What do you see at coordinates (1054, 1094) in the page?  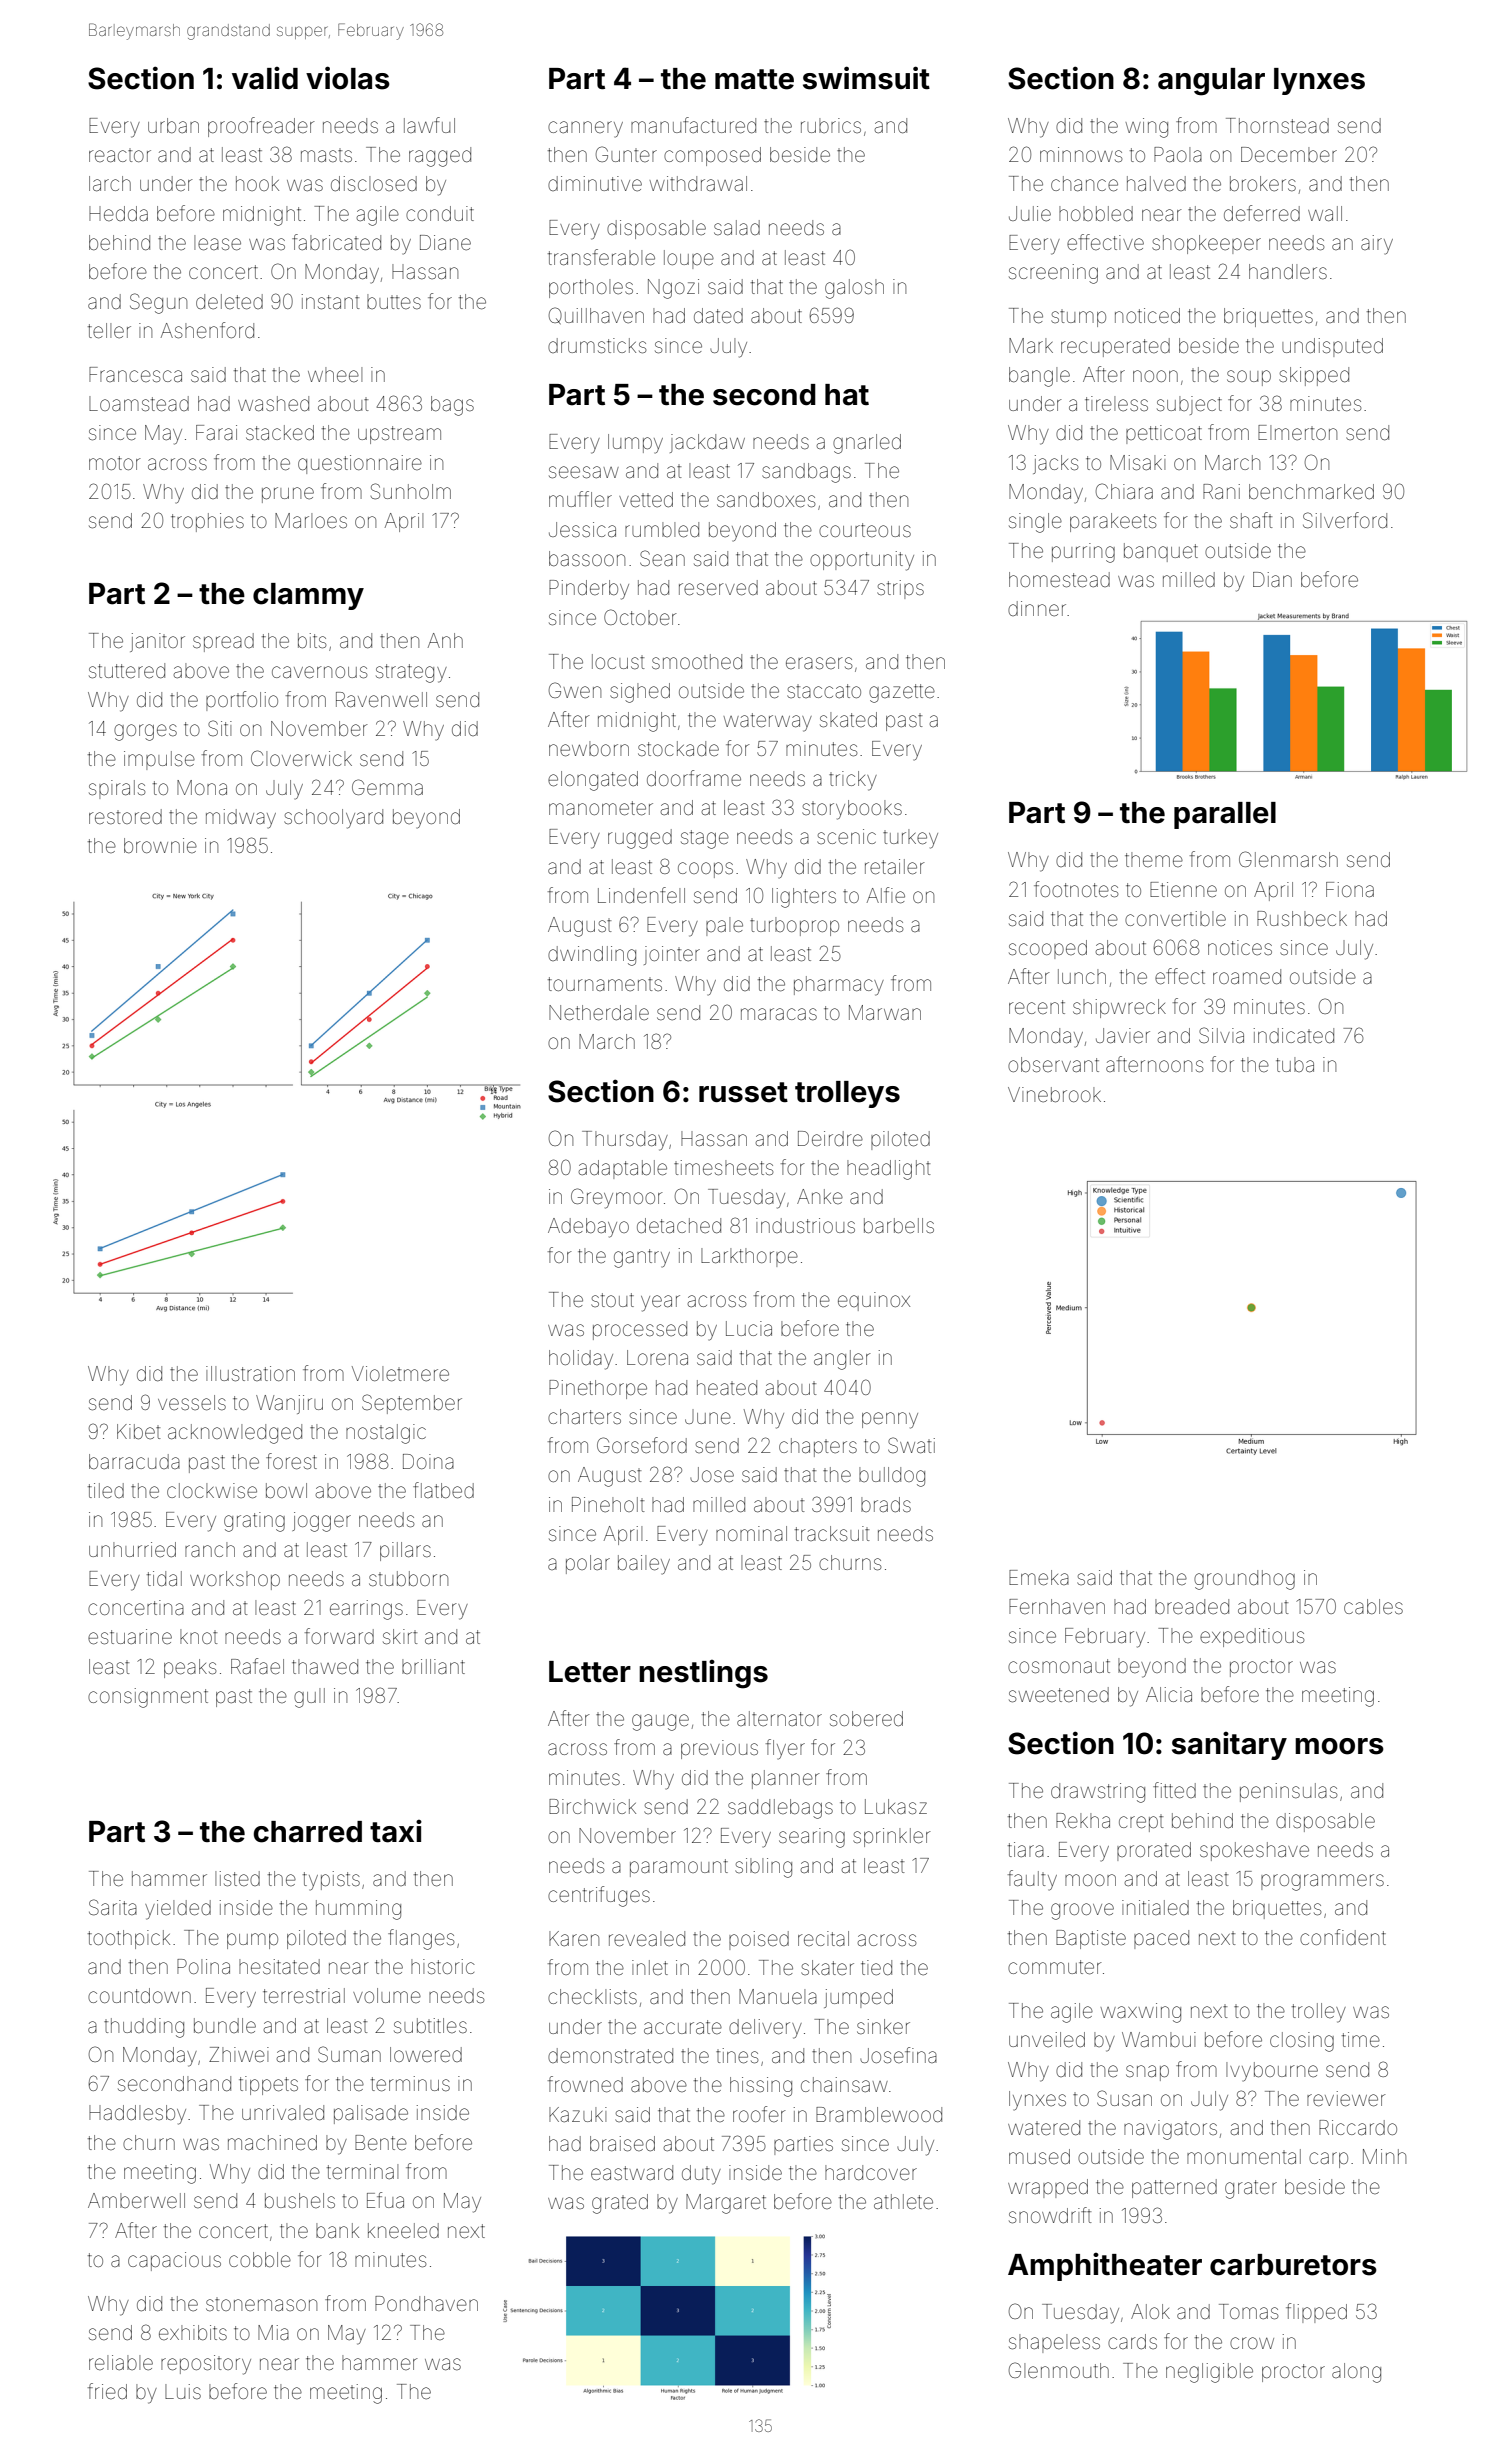 I see `Vinebrook` at bounding box center [1054, 1094].
